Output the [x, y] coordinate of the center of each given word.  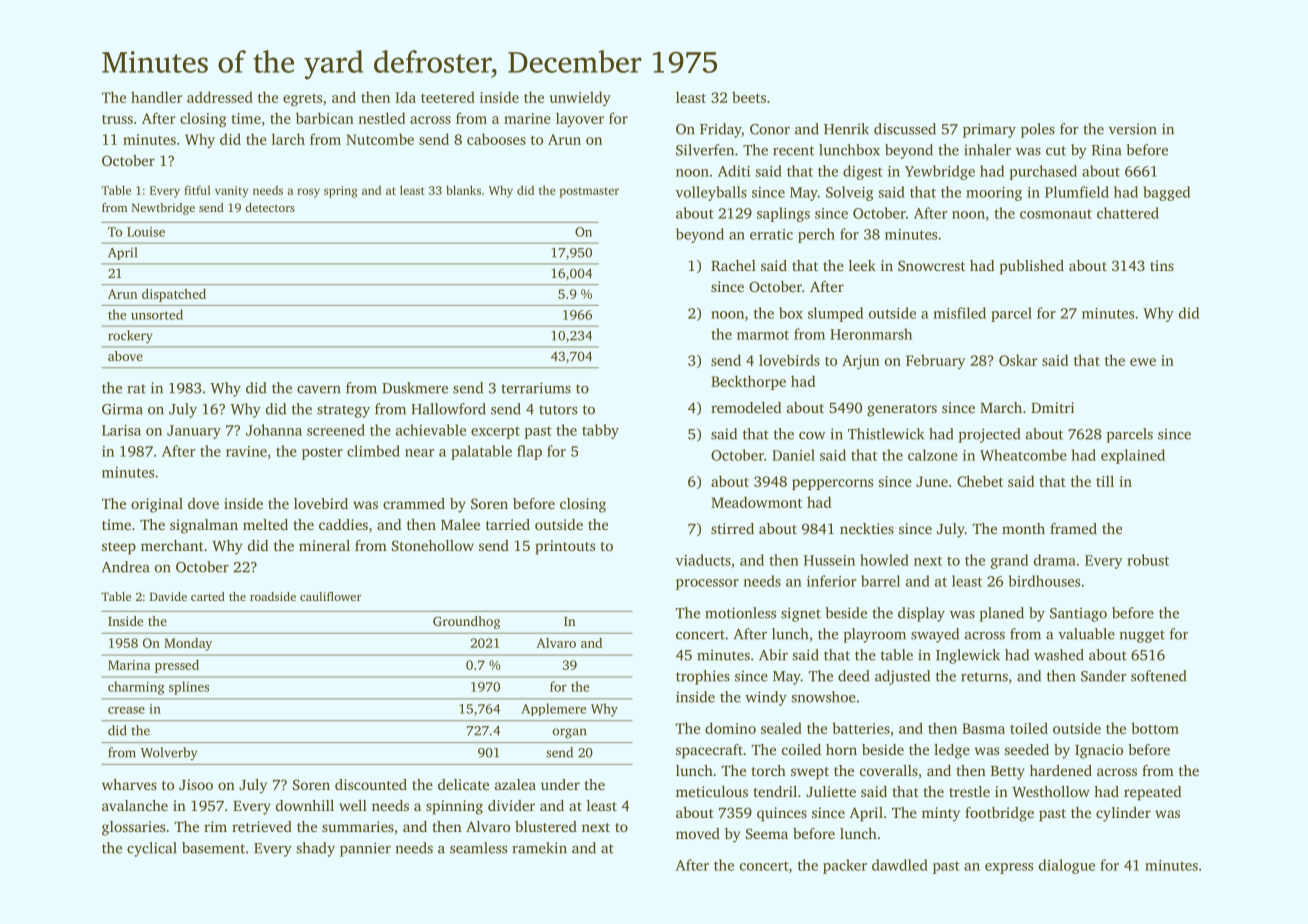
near [419, 453]
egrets [302, 100]
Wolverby [169, 754]
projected [989, 435]
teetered [448, 97]
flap [529, 452]
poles [1038, 130]
